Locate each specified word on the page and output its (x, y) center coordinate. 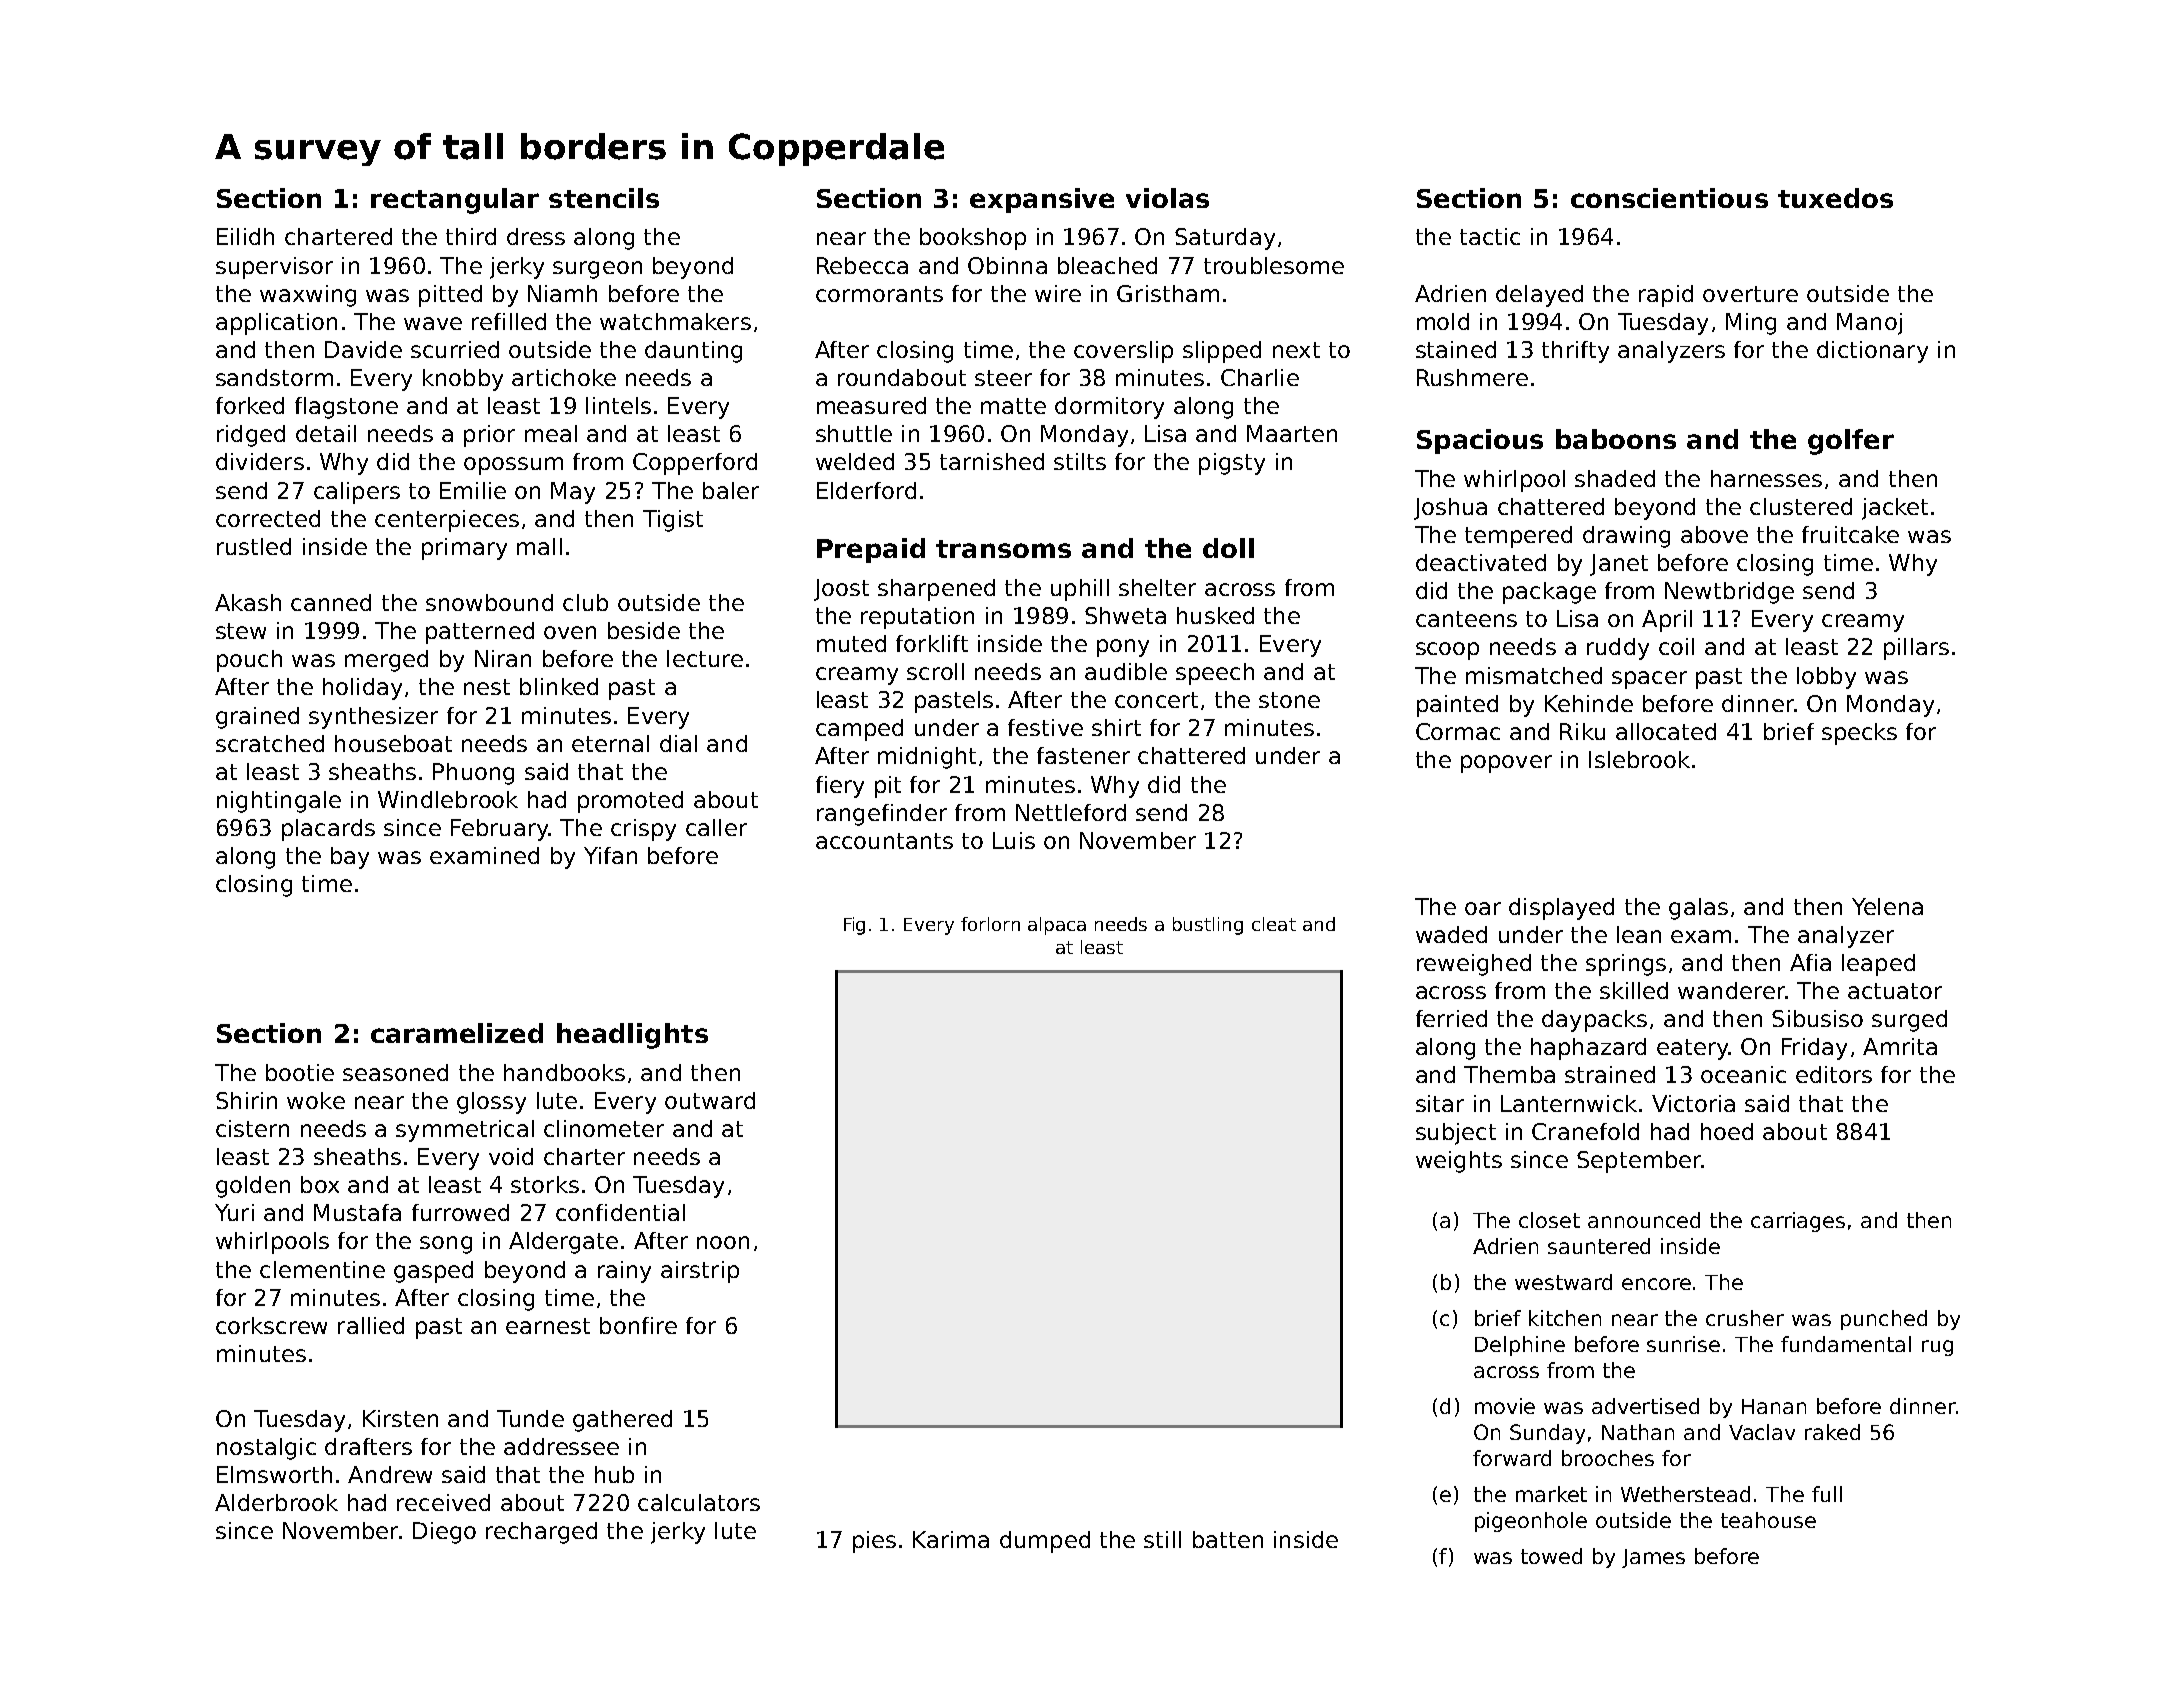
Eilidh (245, 236)
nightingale (279, 802)
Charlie (1260, 377)
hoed (1727, 1131)
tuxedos (1835, 198)
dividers (260, 461)
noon (723, 1242)
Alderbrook (276, 1502)
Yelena (1887, 906)
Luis (1014, 840)
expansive (1042, 200)
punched (1884, 1320)
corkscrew (271, 1325)
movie (1505, 1406)
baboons (1616, 439)
